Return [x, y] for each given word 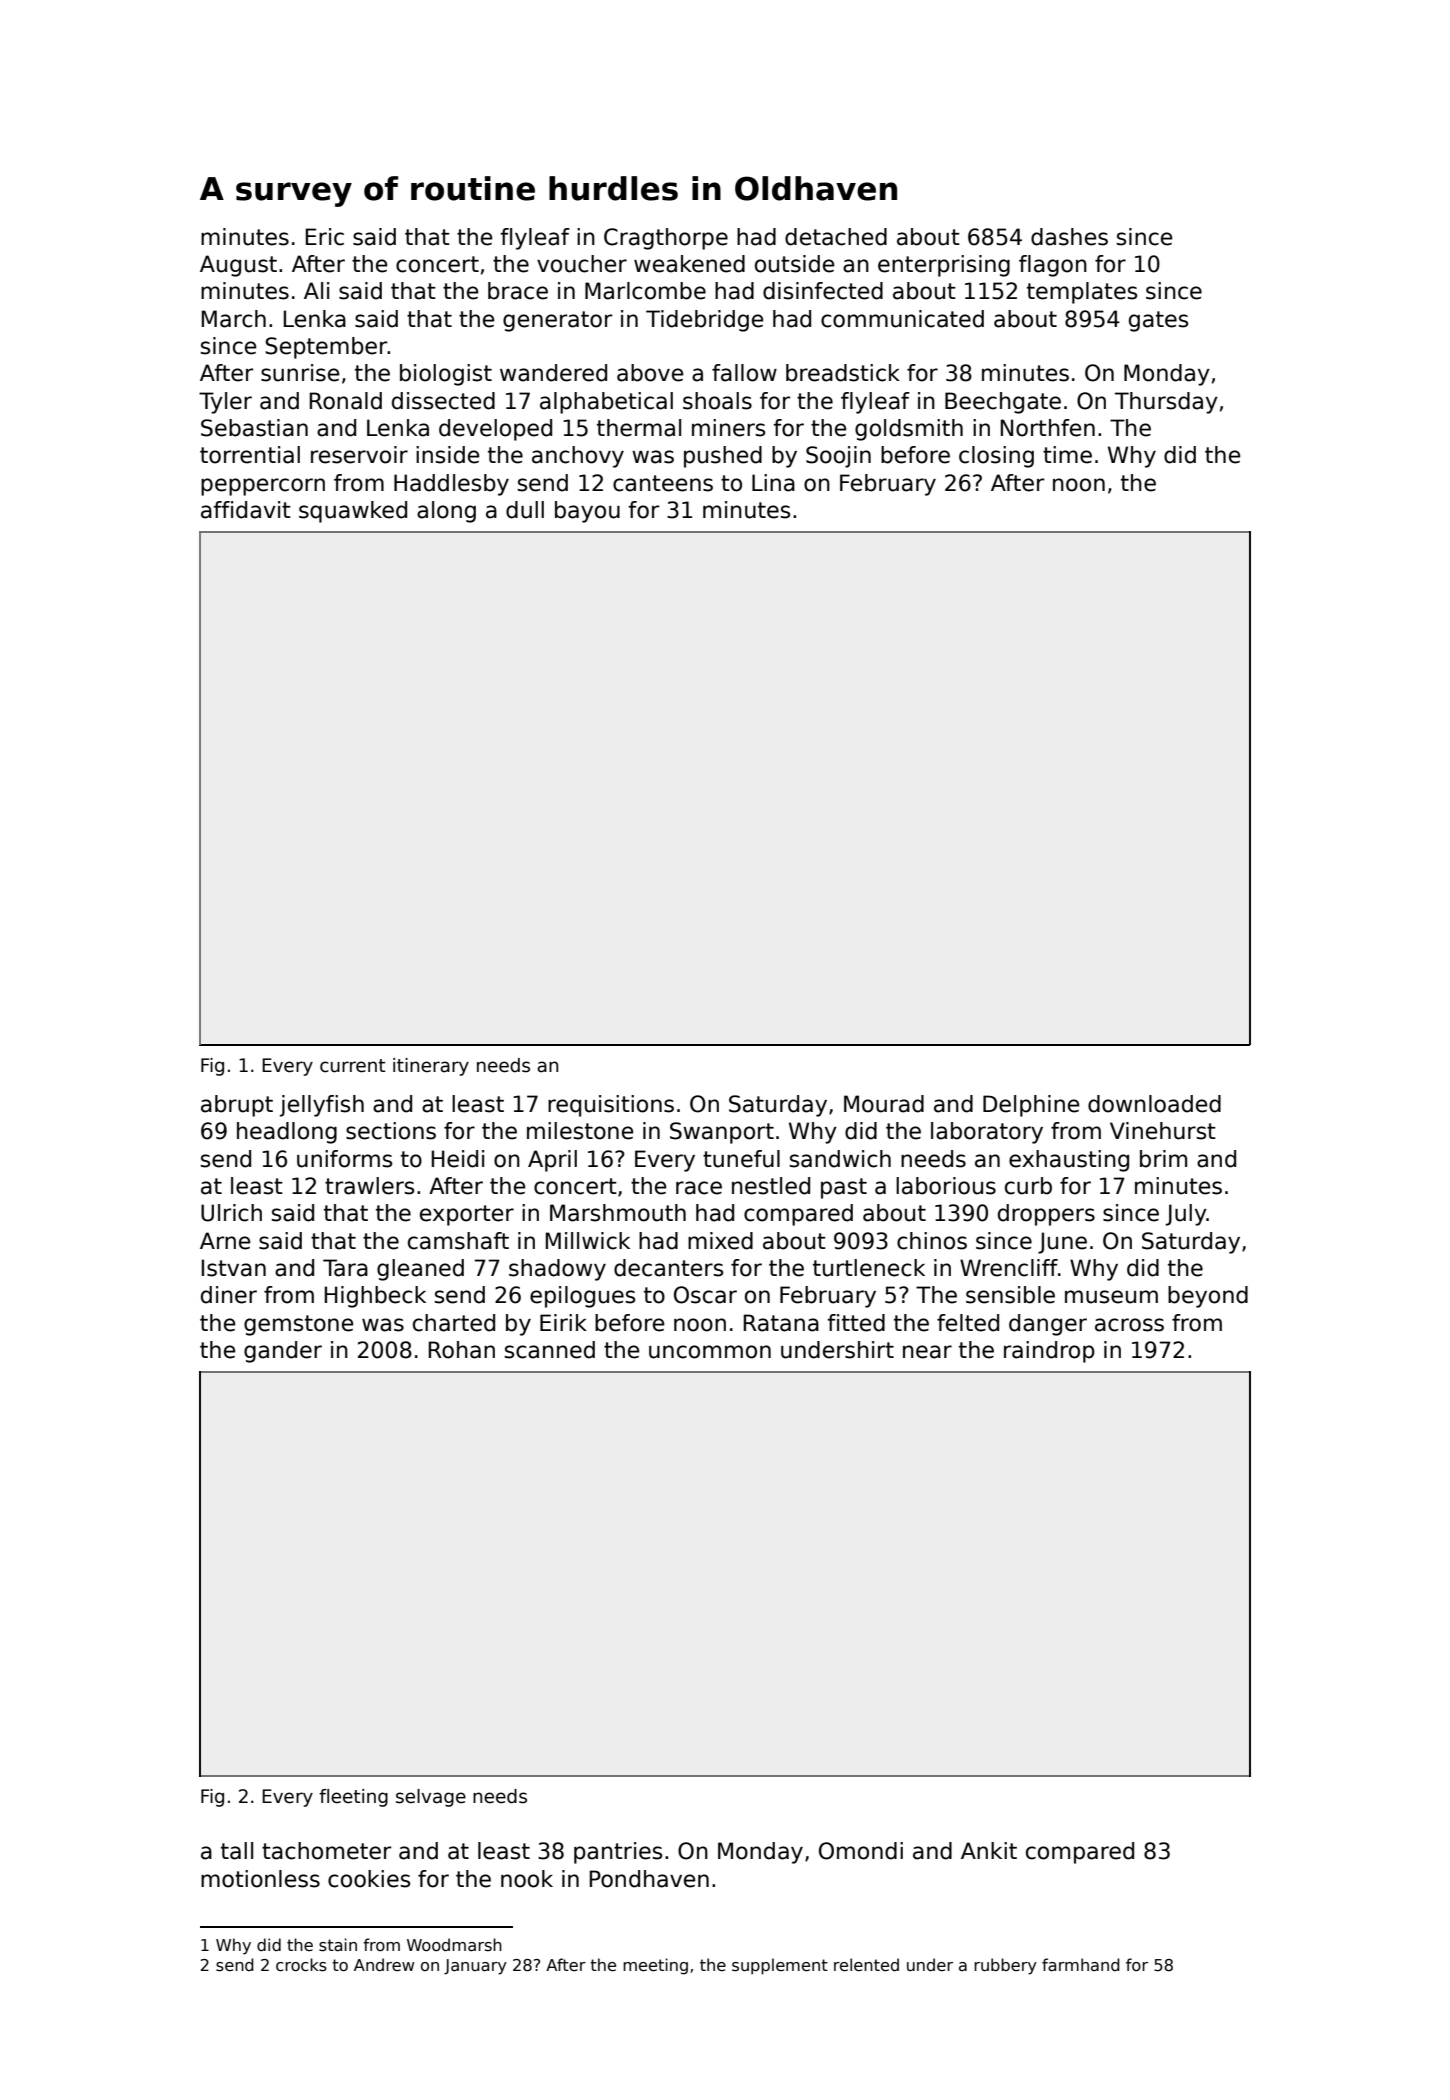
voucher [582, 264]
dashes [1069, 237]
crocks [301, 1965]
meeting [655, 1966]
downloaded [1154, 1104]
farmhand [1081, 1964]
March [234, 319]
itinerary [431, 1067]
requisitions [611, 1106]
